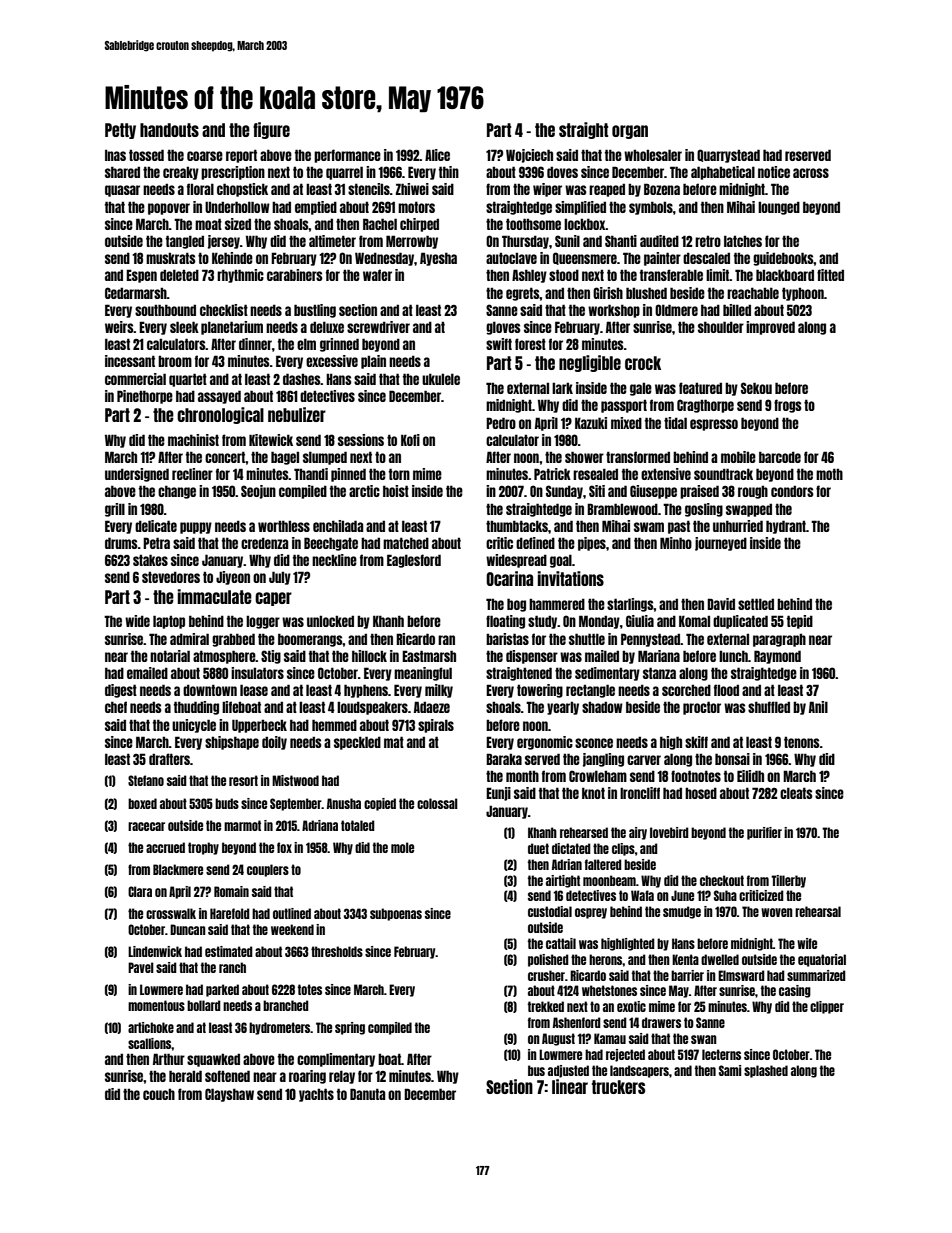 Image resolution: width=952 pixels, height=1233 pixels. I want to click on hoist, so click(396, 491).
